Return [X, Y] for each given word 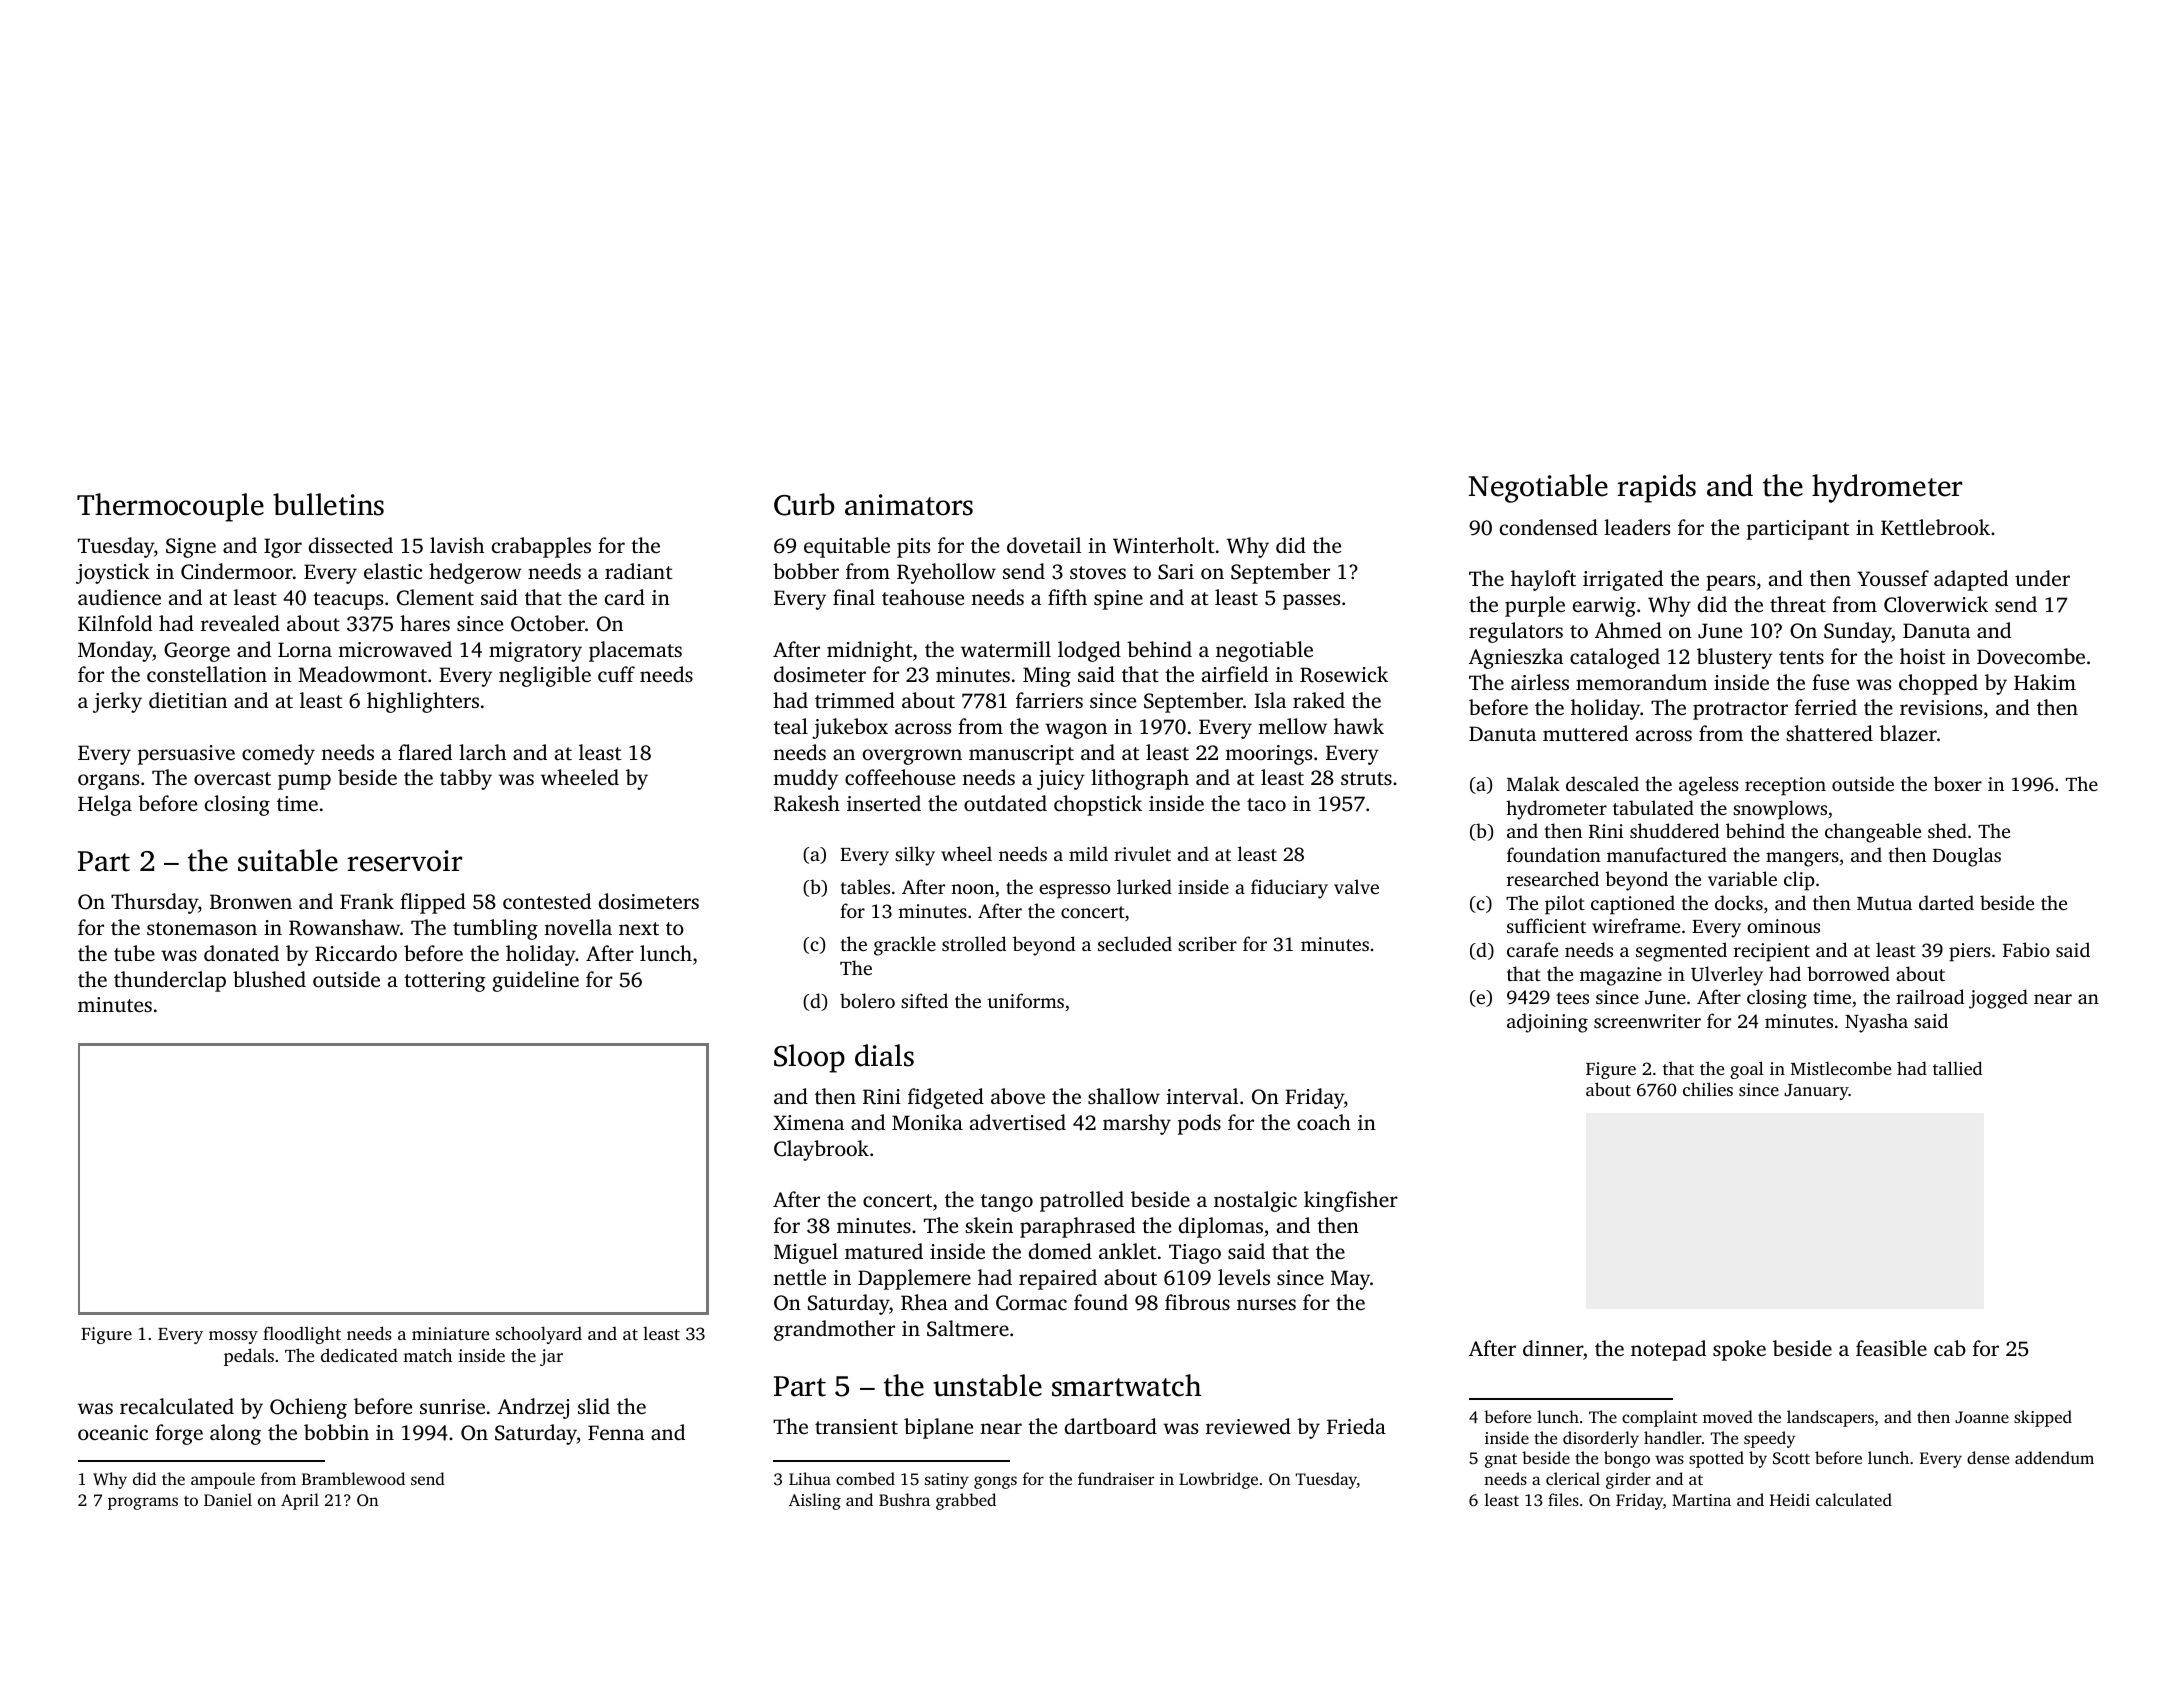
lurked [1144, 886]
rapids [1656, 488]
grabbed [966, 1501]
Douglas [1967, 857]
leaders [1637, 527]
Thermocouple [170, 507]
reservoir [404, 861]
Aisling [815, 1501]
